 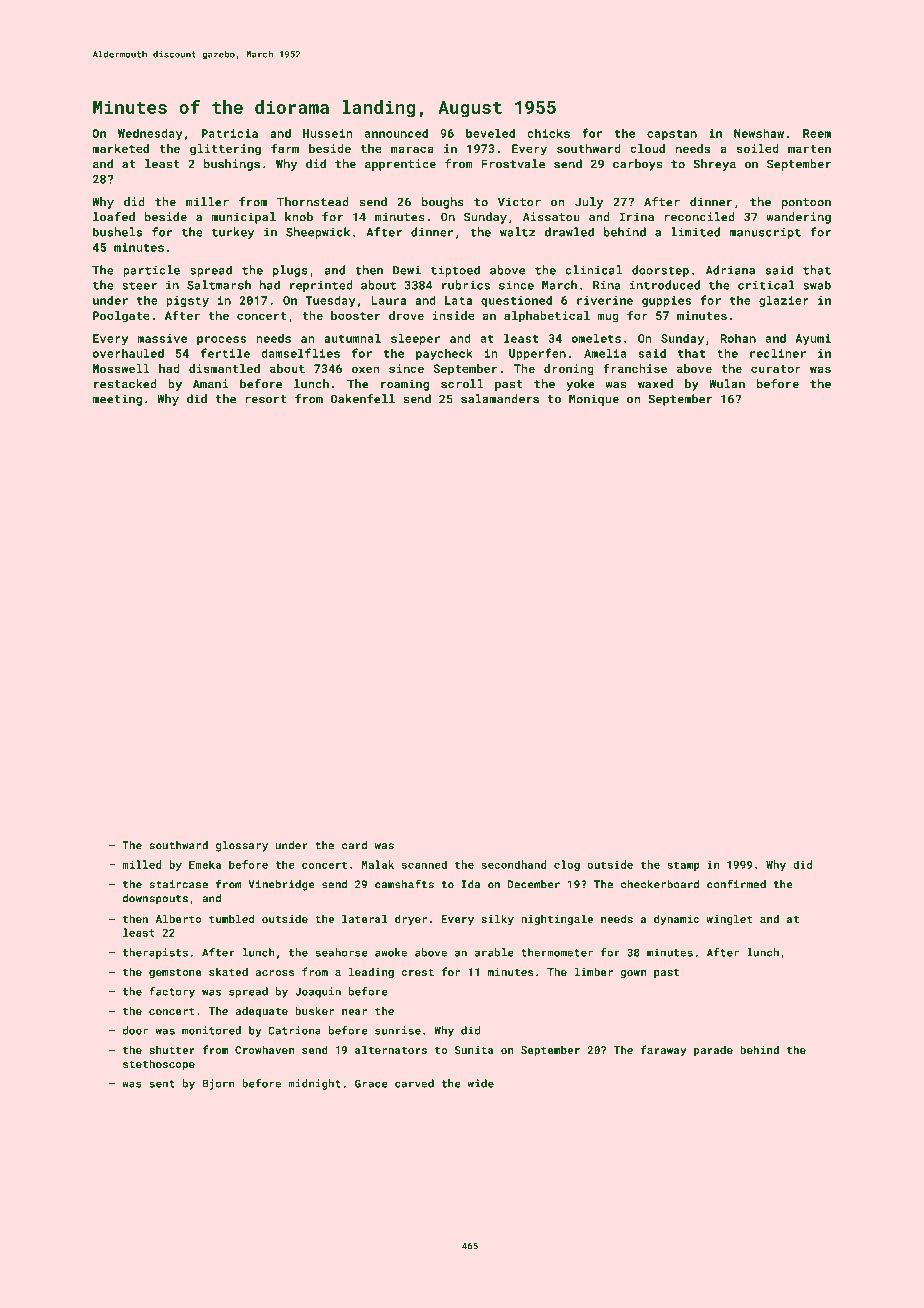 What do you see at coordinates (513, 164) in the screenshot?
I see `Frostvale` at bounding box center [513, 164].
